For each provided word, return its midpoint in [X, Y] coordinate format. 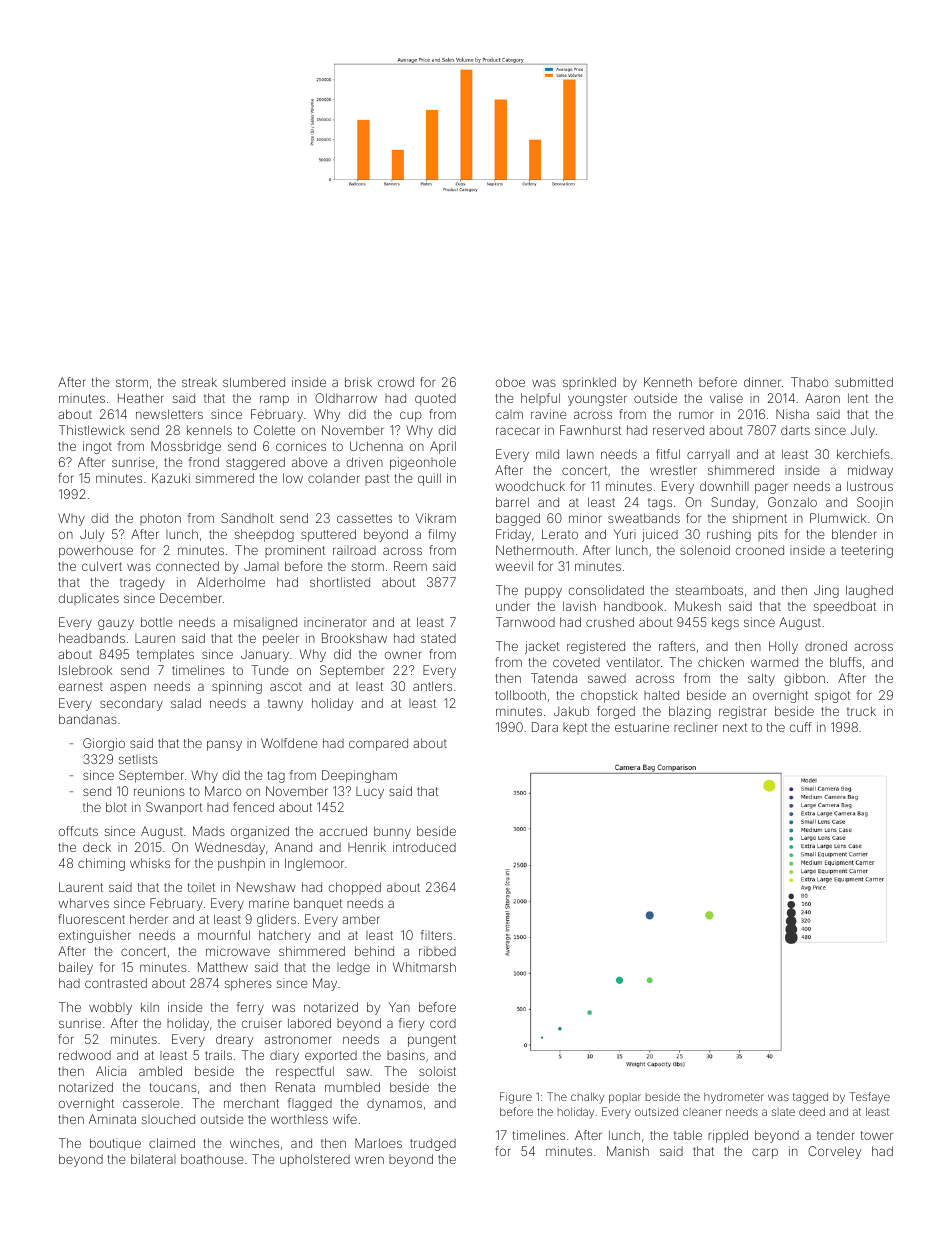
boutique [115, 1144]
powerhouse [96, 551]
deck [97, 847]
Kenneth [668, 382]
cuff [801, 727]
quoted [435, 400]
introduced [424, 847]
